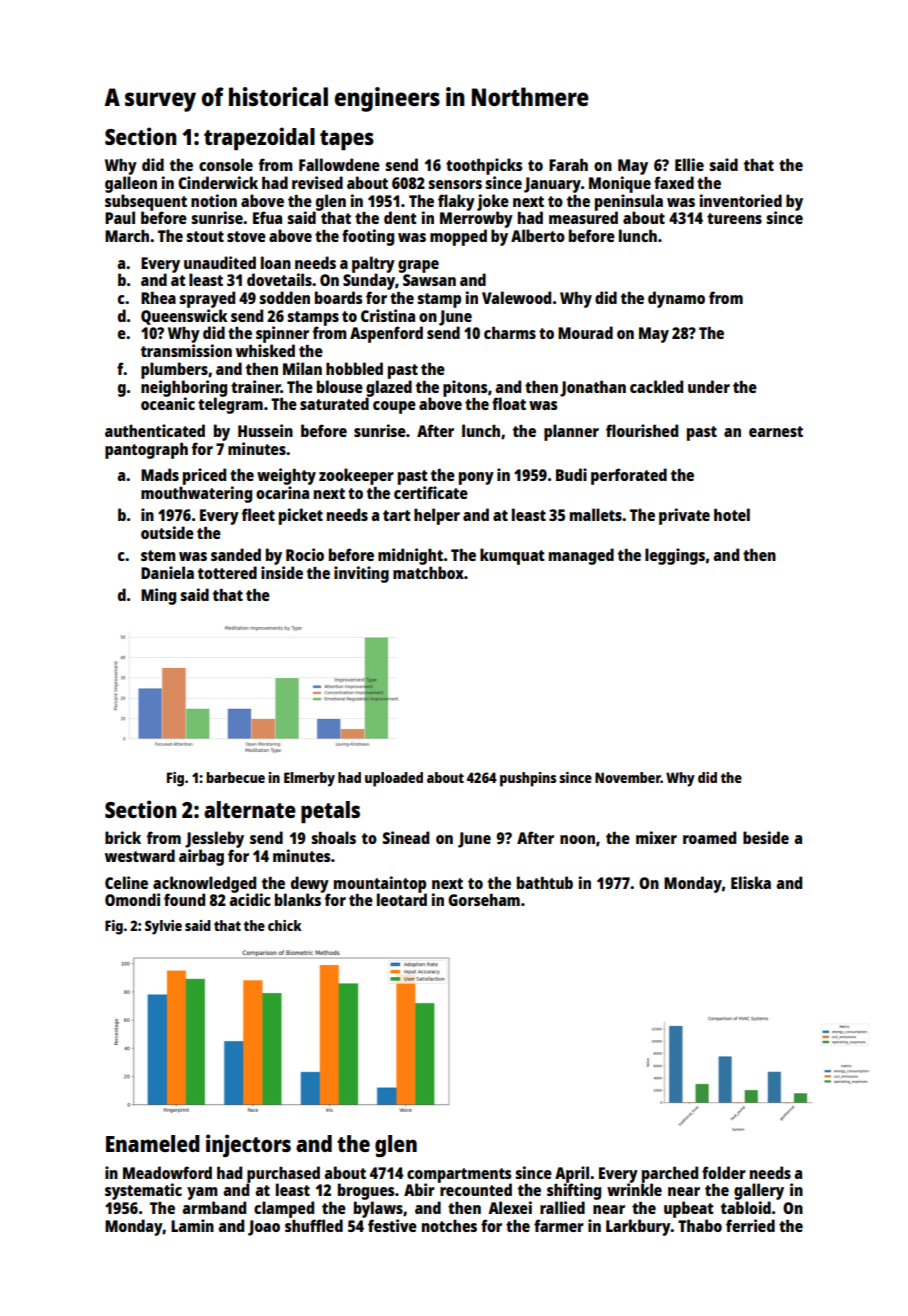  Describe the element at coordinates (689, 164) in the screenshot. I see `Ellie` at that location.
